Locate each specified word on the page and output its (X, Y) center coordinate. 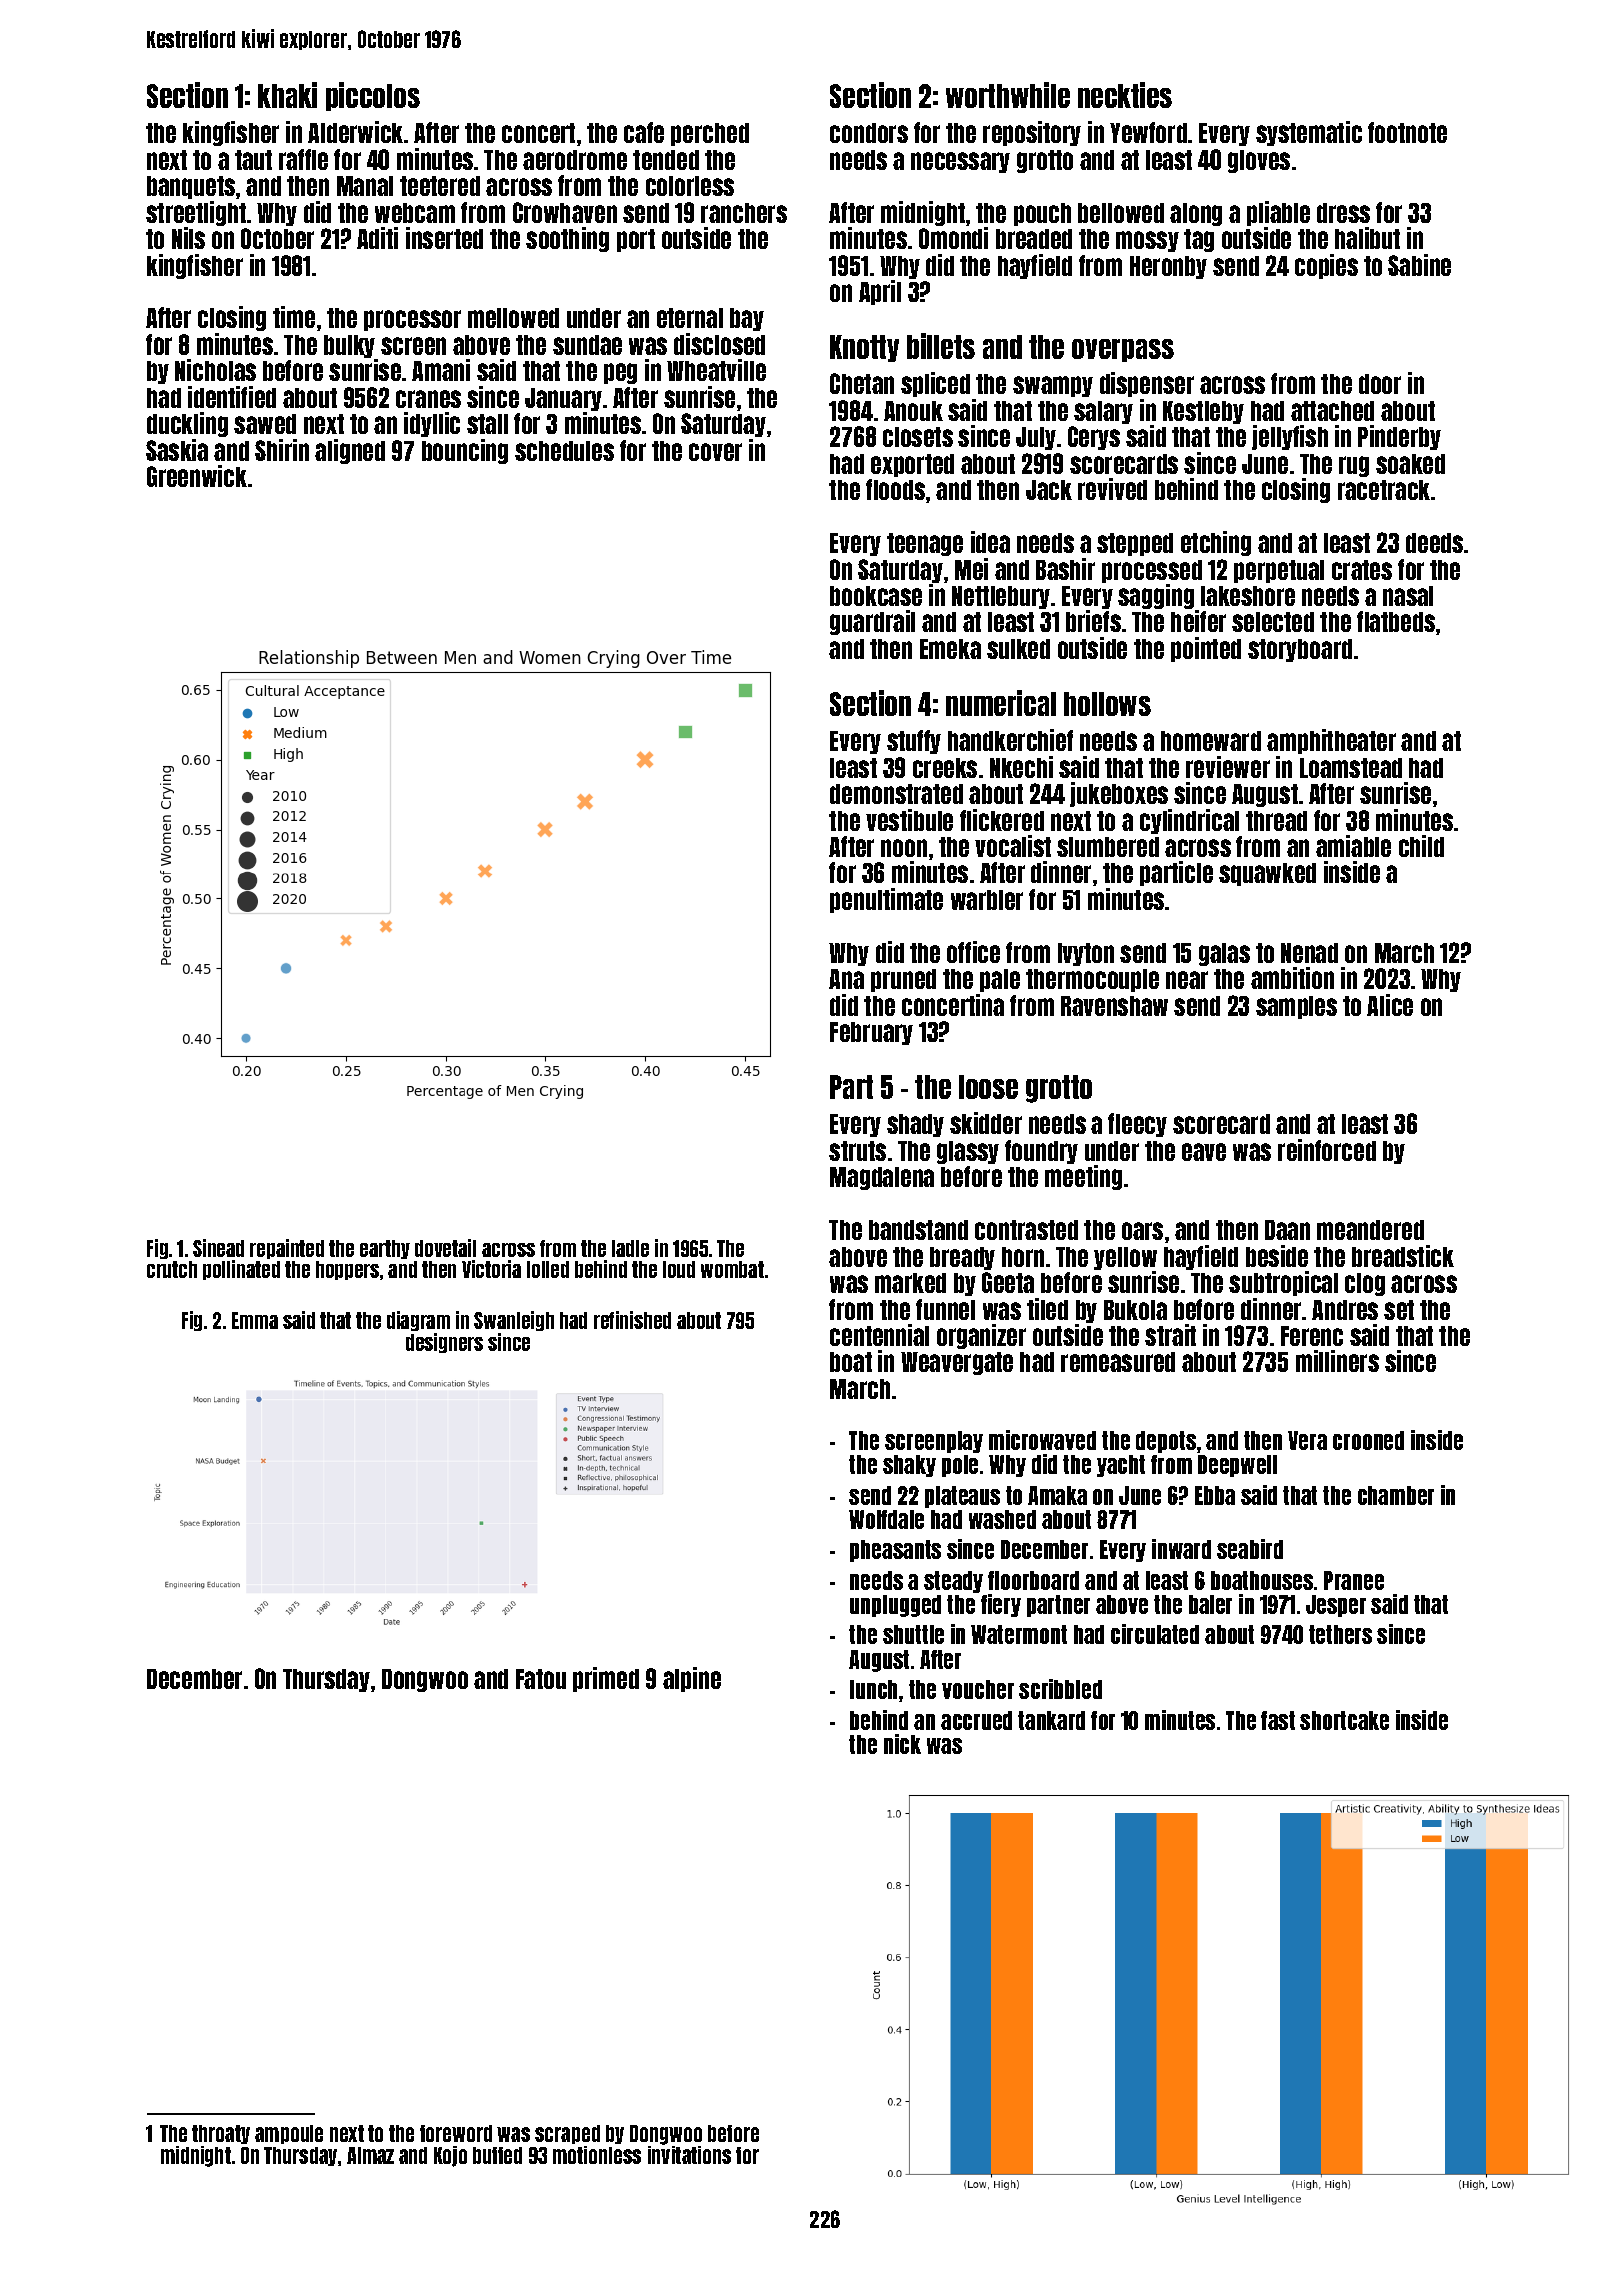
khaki (287, 95)
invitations (689, 2155)
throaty (221, 2134)
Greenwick (197, 476)
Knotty (864, 348)
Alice (1390, 1005)
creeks (945, 768)
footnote (1407, 132)
